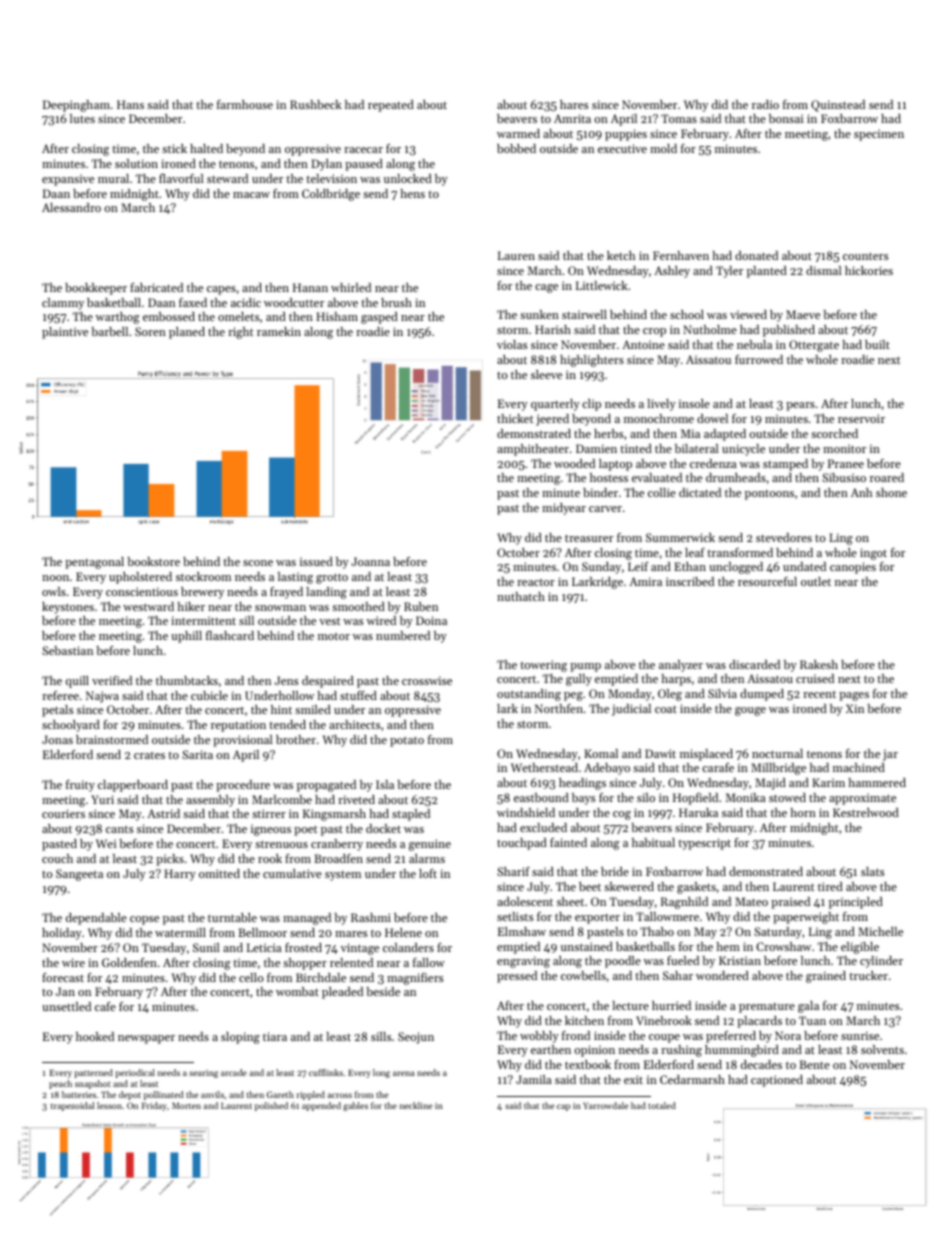  Describe the element at coordinates (765, 104) in the document. I see `radio` at that location.
